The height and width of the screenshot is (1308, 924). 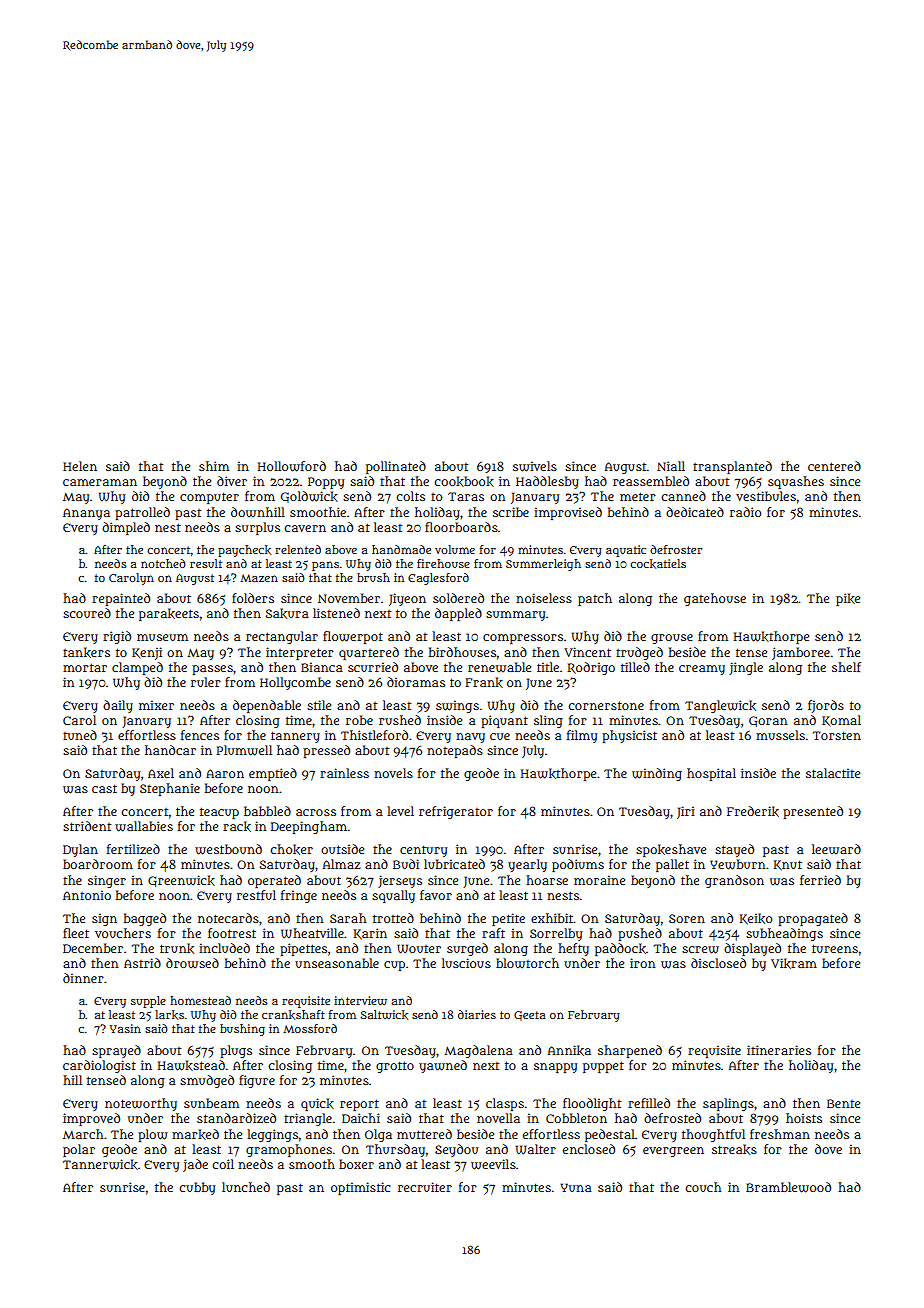 What do you see at coordinates (359, 720) in the screenshot?
I see `robe` at bounding box center [359, 720].
